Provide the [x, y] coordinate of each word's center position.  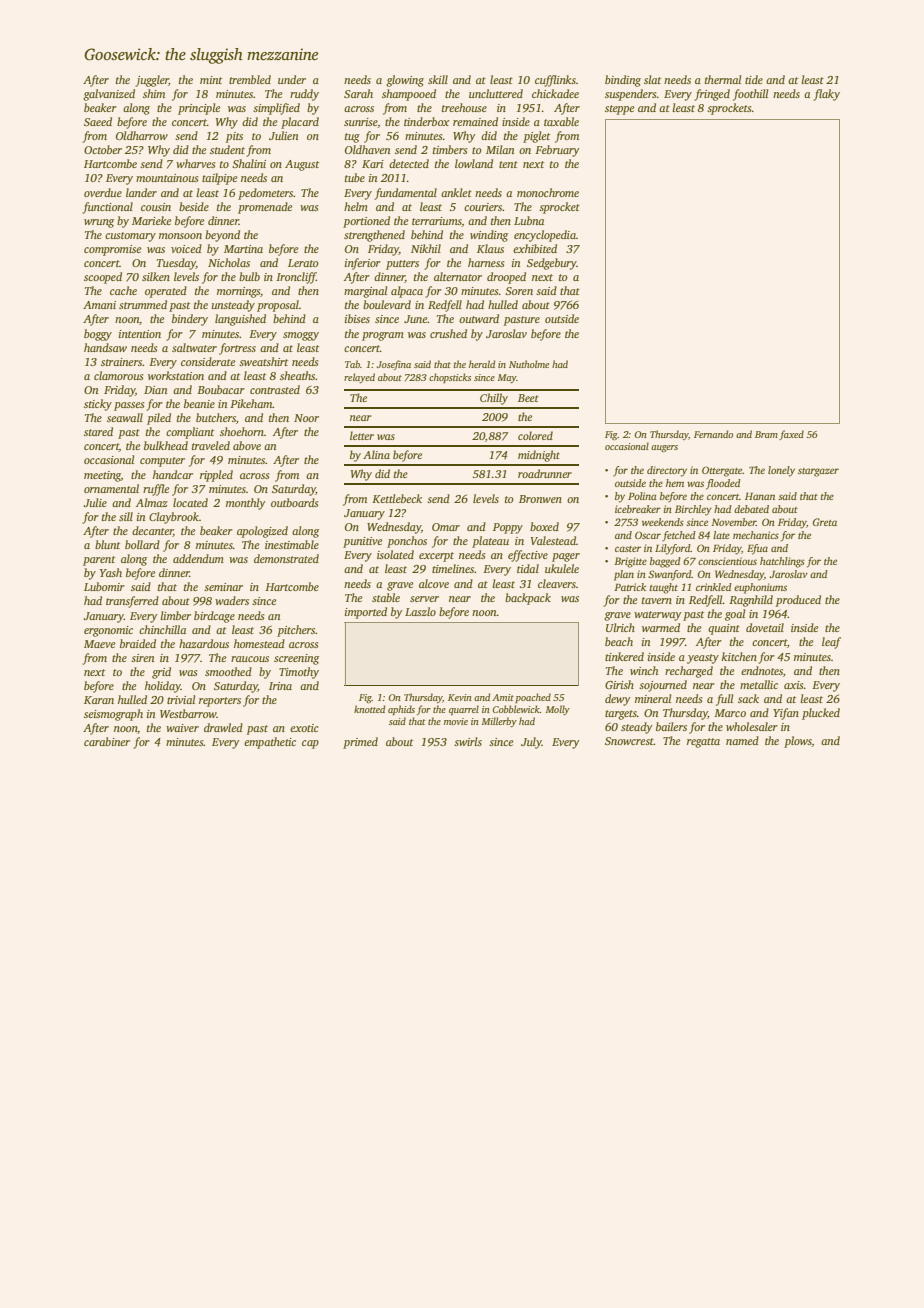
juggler [152, 81]
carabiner [107, 741]
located [190, 502]
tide [754, 79]
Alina [376, 454]
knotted [369, 709]
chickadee [555, 93]
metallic [759, 684]
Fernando [713, 434]
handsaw [105, 347]
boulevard [387, 304]
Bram [766, 434]
